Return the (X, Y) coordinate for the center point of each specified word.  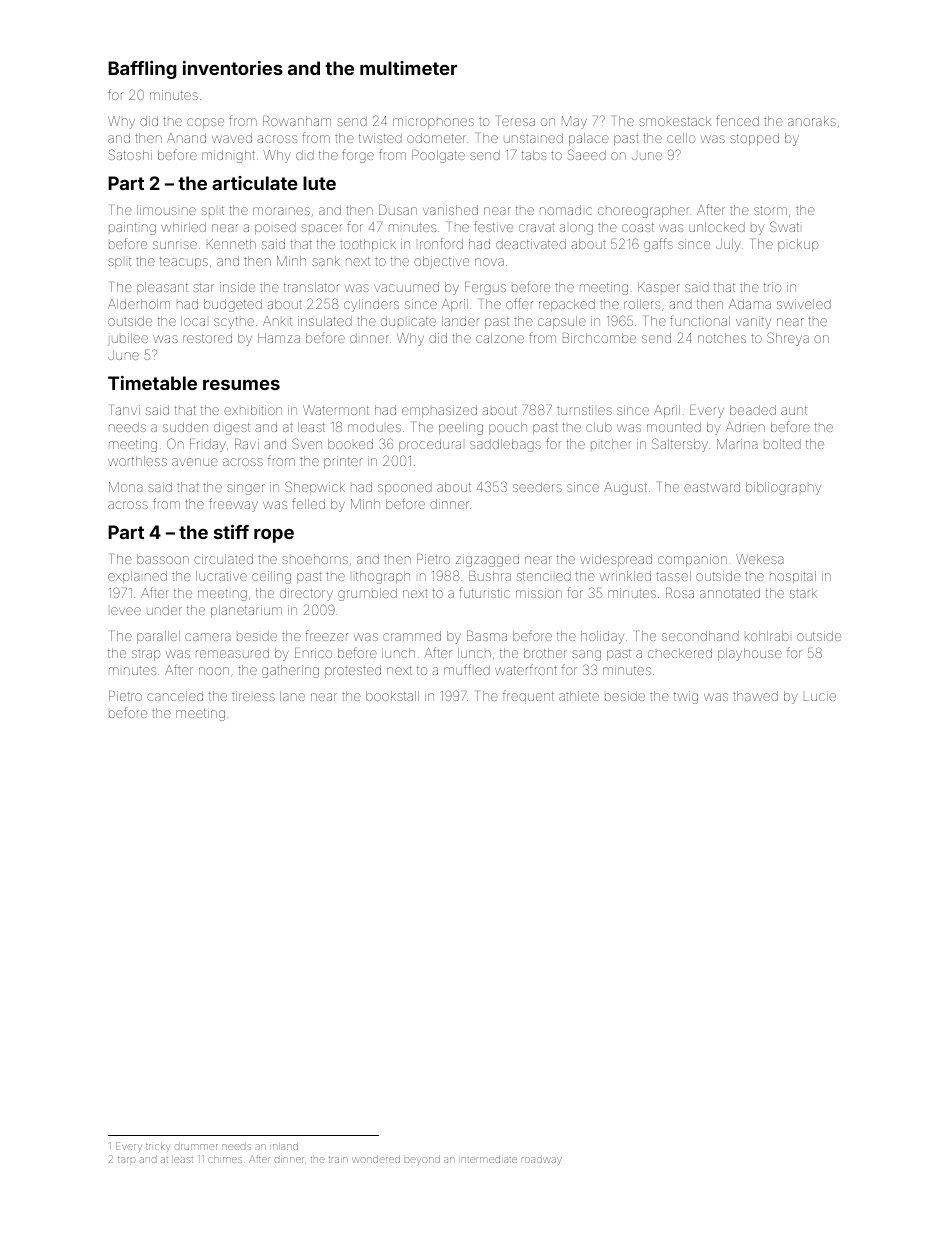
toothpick (368, 245)
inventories (233, 68)
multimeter (408, 68)
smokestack (675, 121)
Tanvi (125, 410)
